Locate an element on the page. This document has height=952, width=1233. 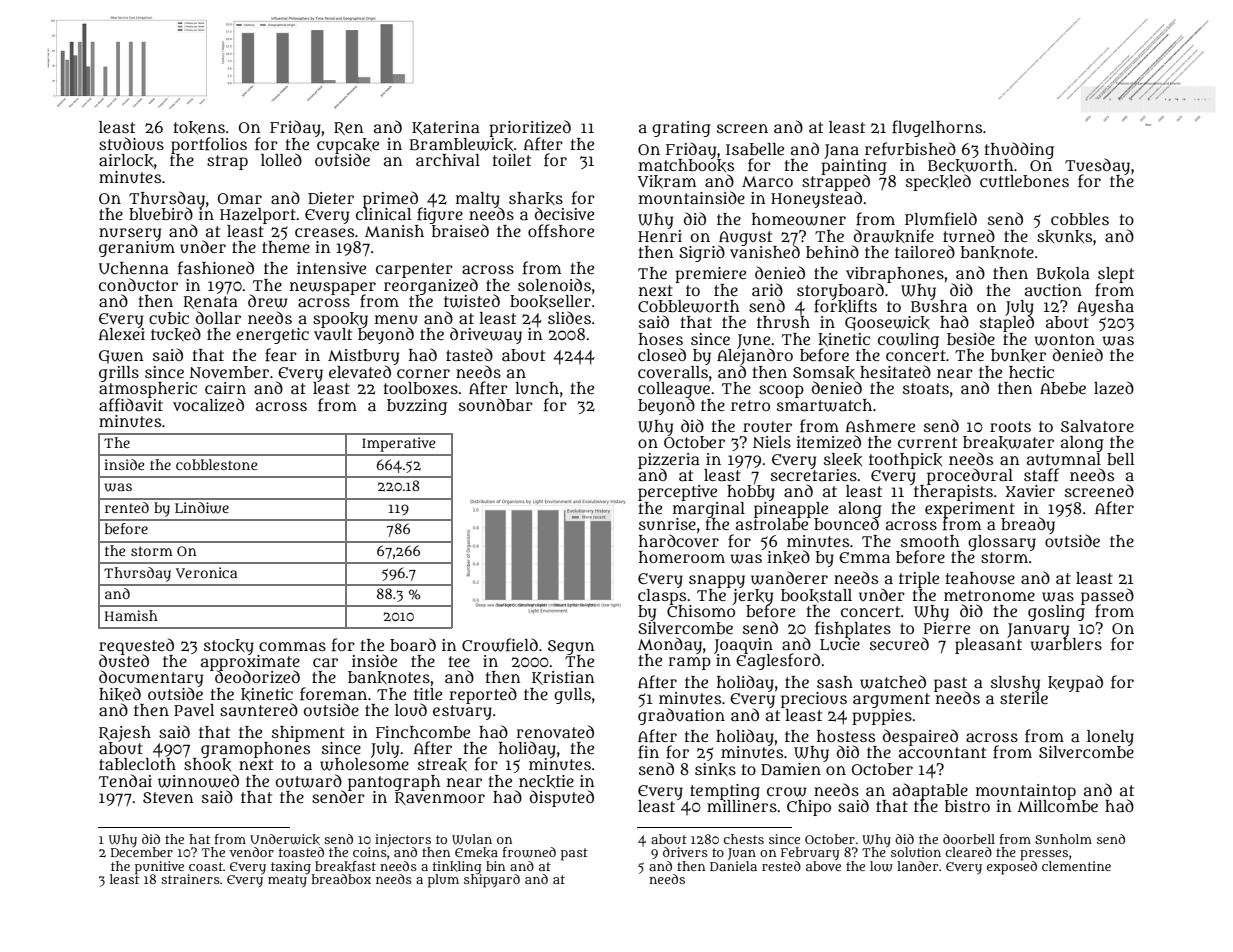
cupcake is located at coordinates (348, 146).
